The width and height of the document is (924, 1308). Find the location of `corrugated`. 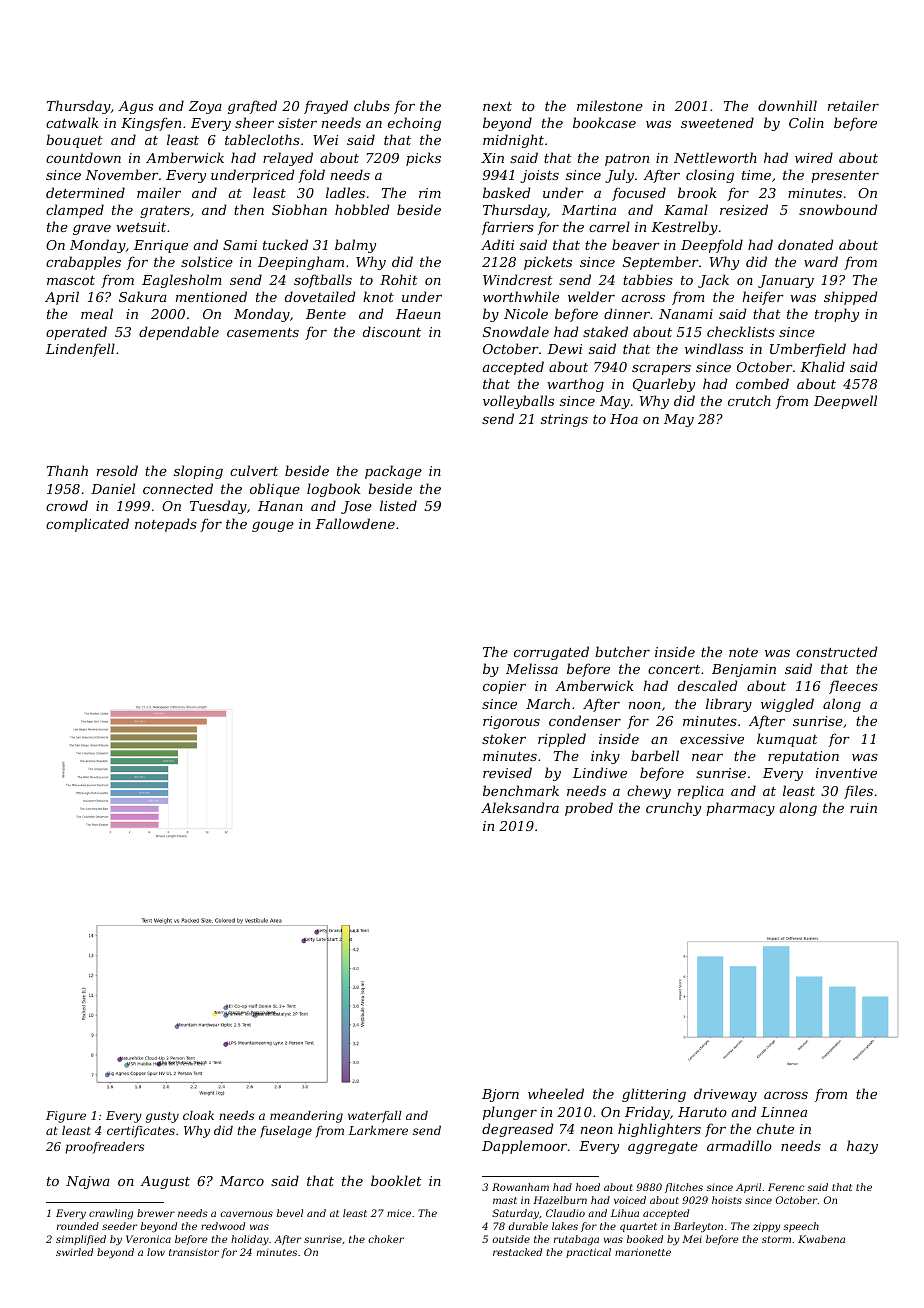

corrugated is located at coordinates (551, 653).
